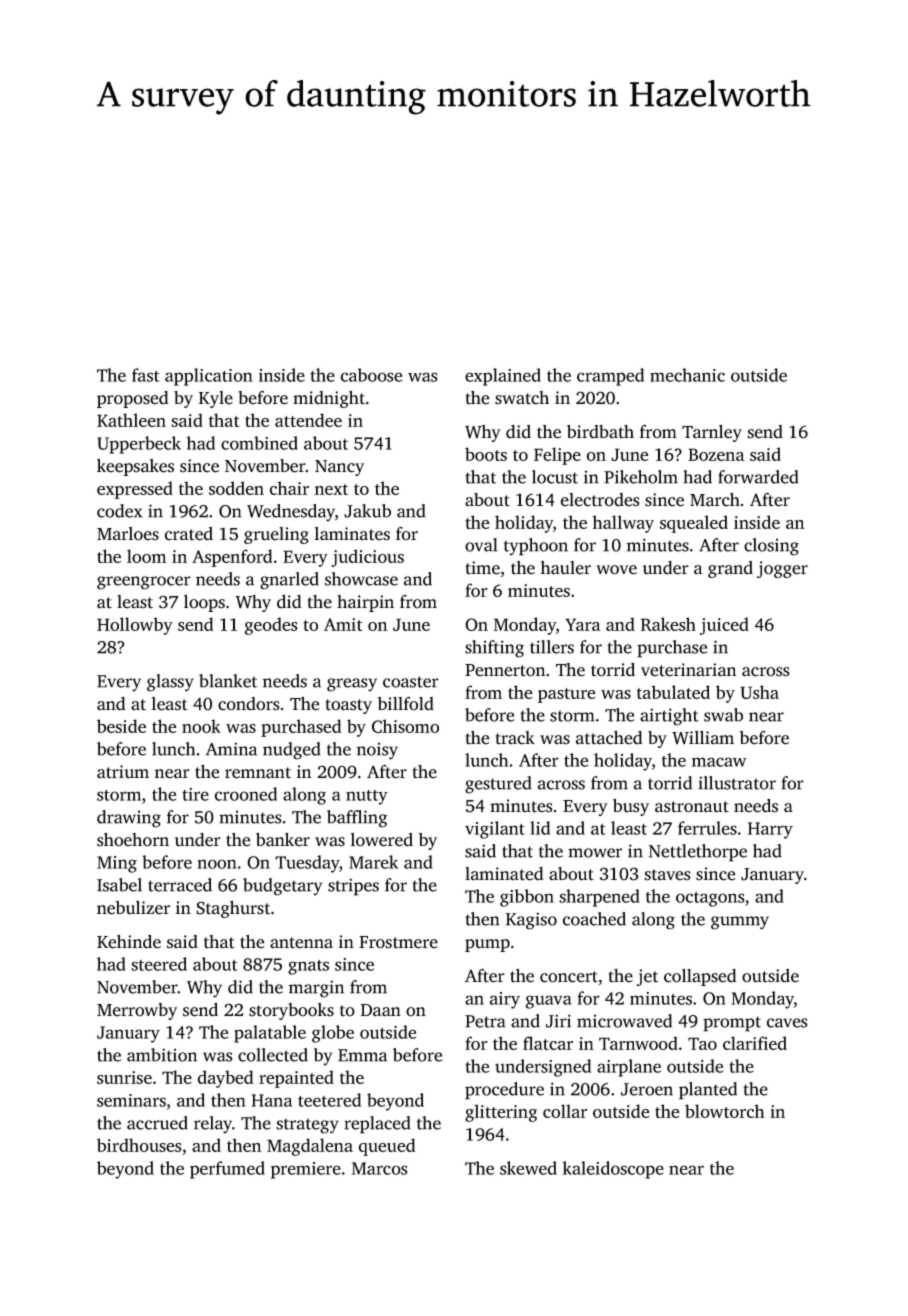 This image has width=908, height=1316. What do you see at coordinates (225, 1079) in the image?
I see `daybed` at bounding box center [225, 1079].
